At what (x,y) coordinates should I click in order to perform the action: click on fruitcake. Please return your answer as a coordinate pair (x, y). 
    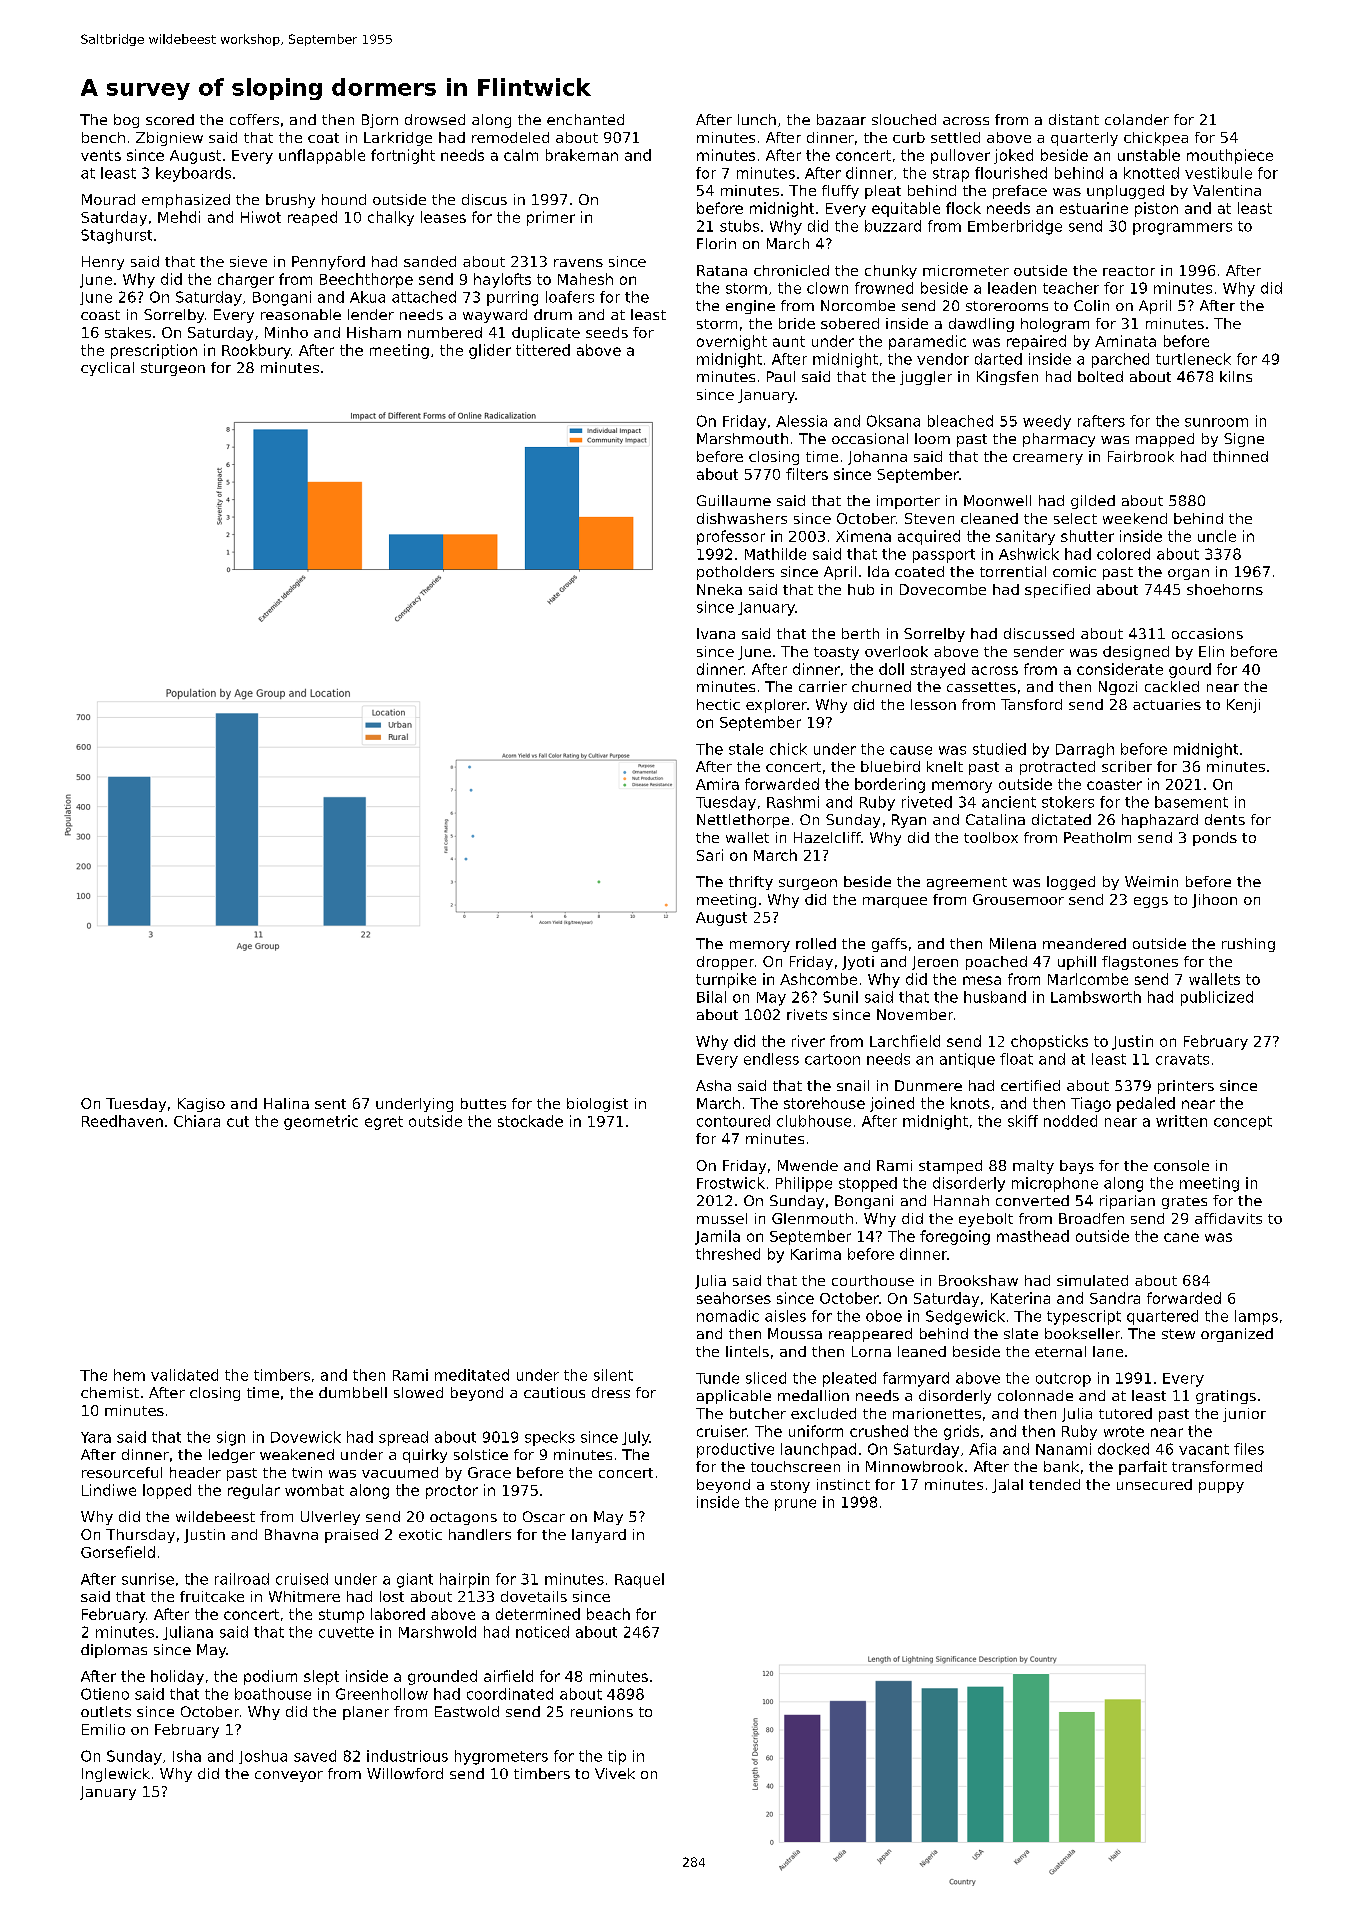
    Looking at the image, I should click on (212, 1596).
